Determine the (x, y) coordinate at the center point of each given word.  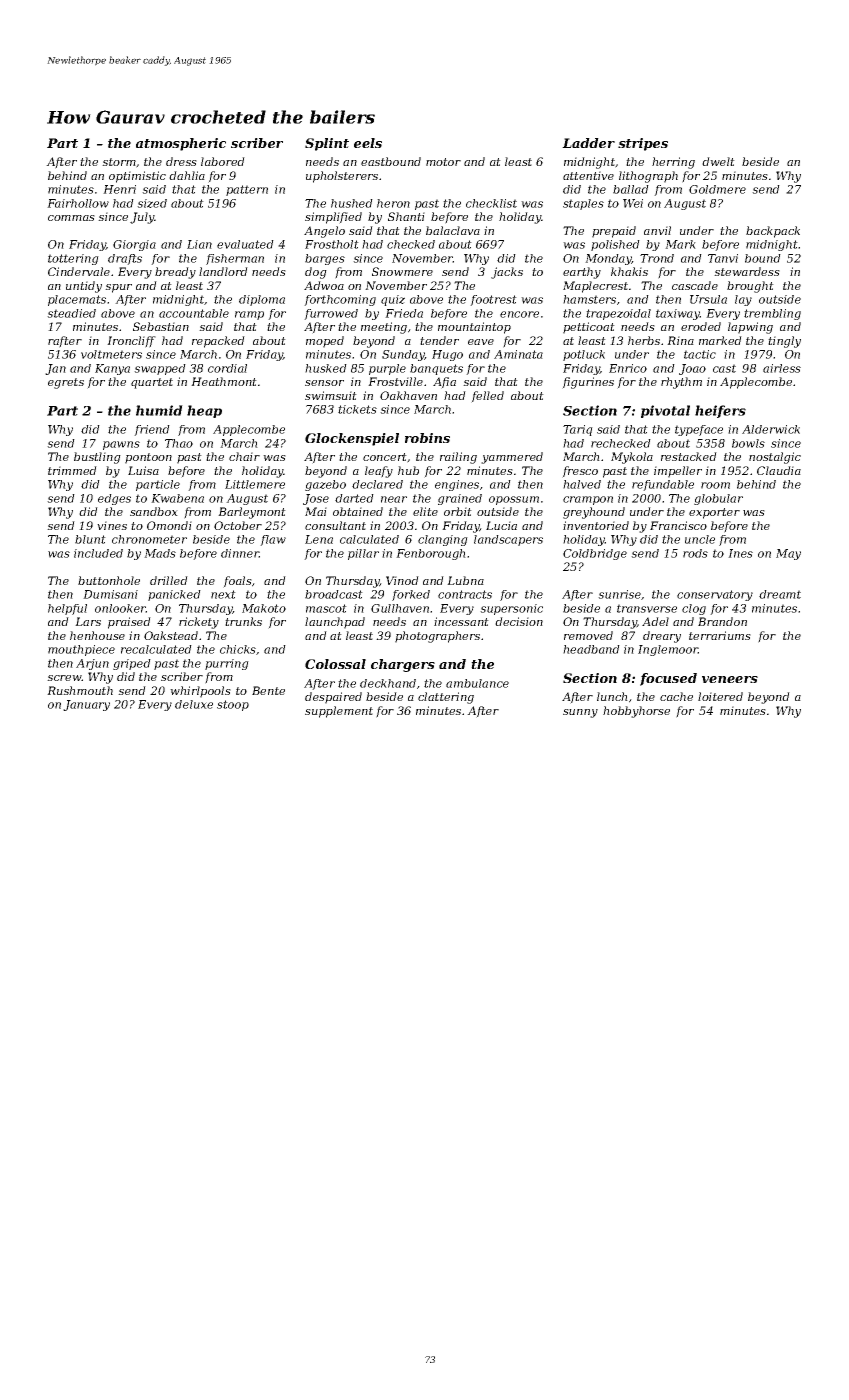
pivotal (665, 411)
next (223, 594)
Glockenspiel (352, 439)
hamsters (589, 299)
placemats (77, 300)
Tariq (578, 430)
